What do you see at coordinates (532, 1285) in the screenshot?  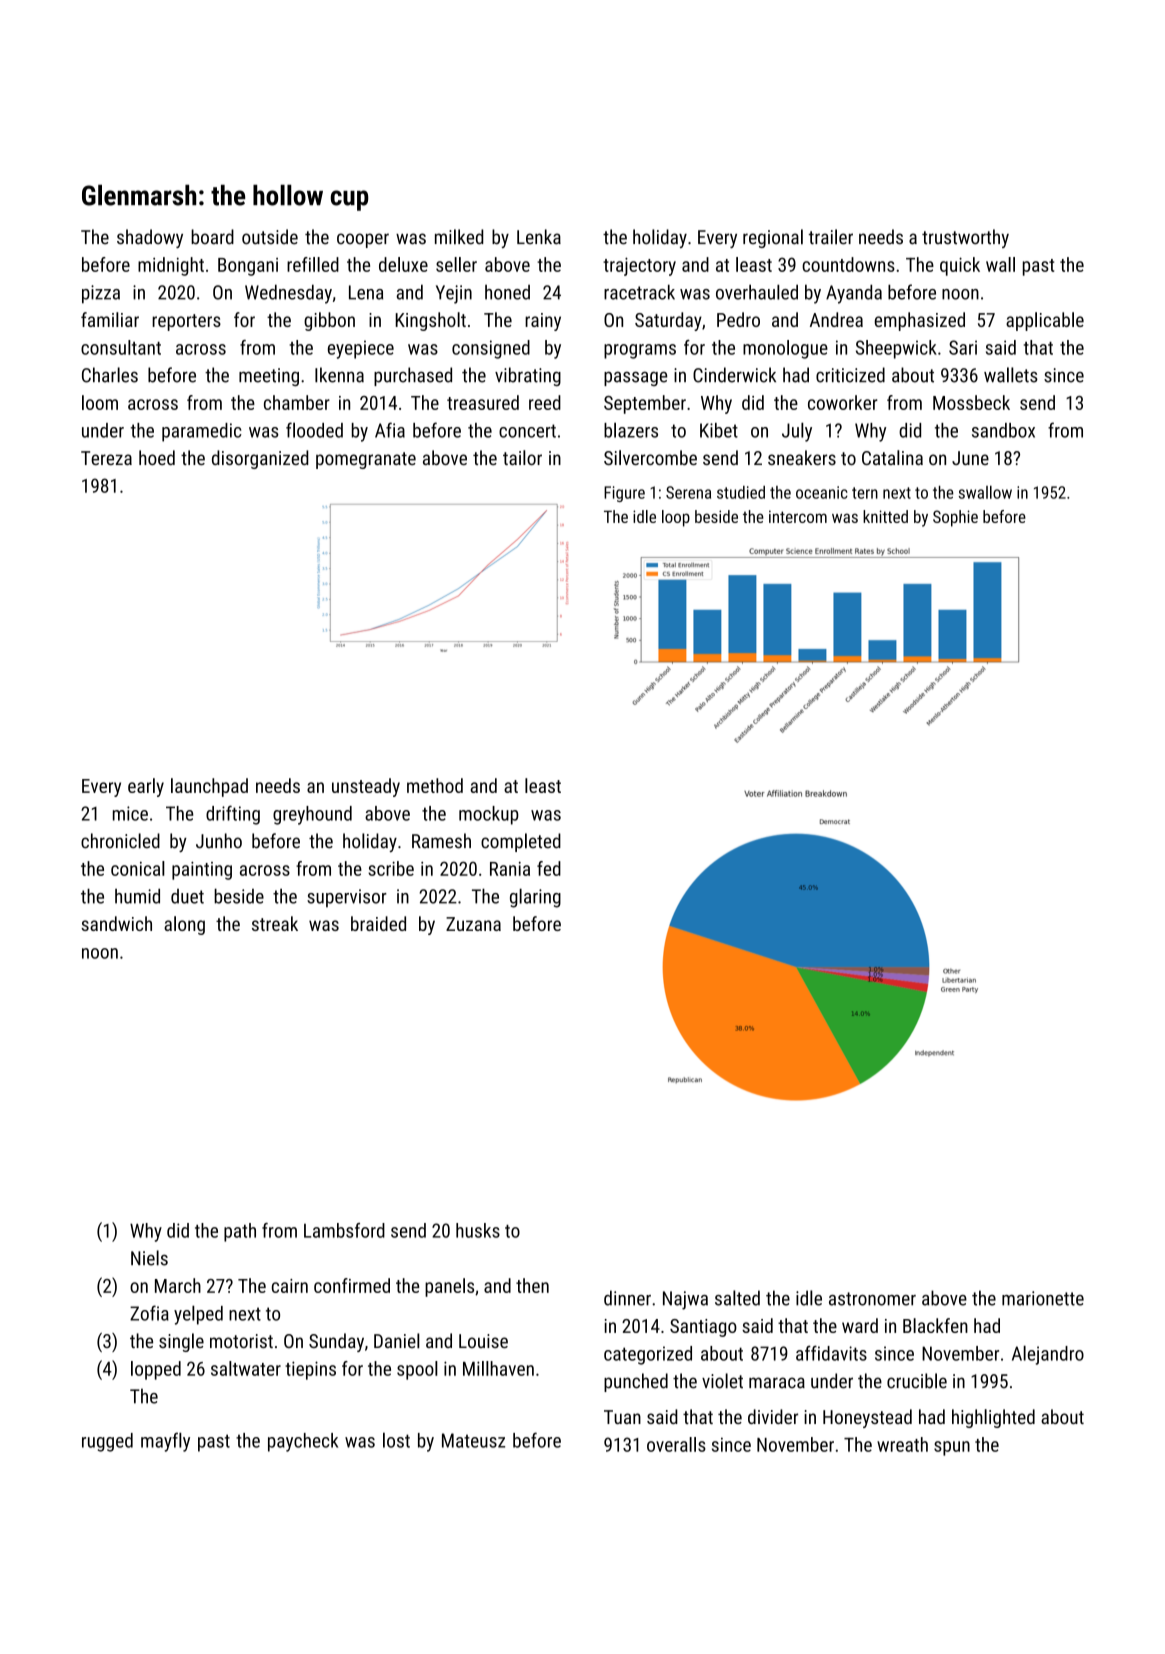 I see `then` at bounding box center [532, 1285].
